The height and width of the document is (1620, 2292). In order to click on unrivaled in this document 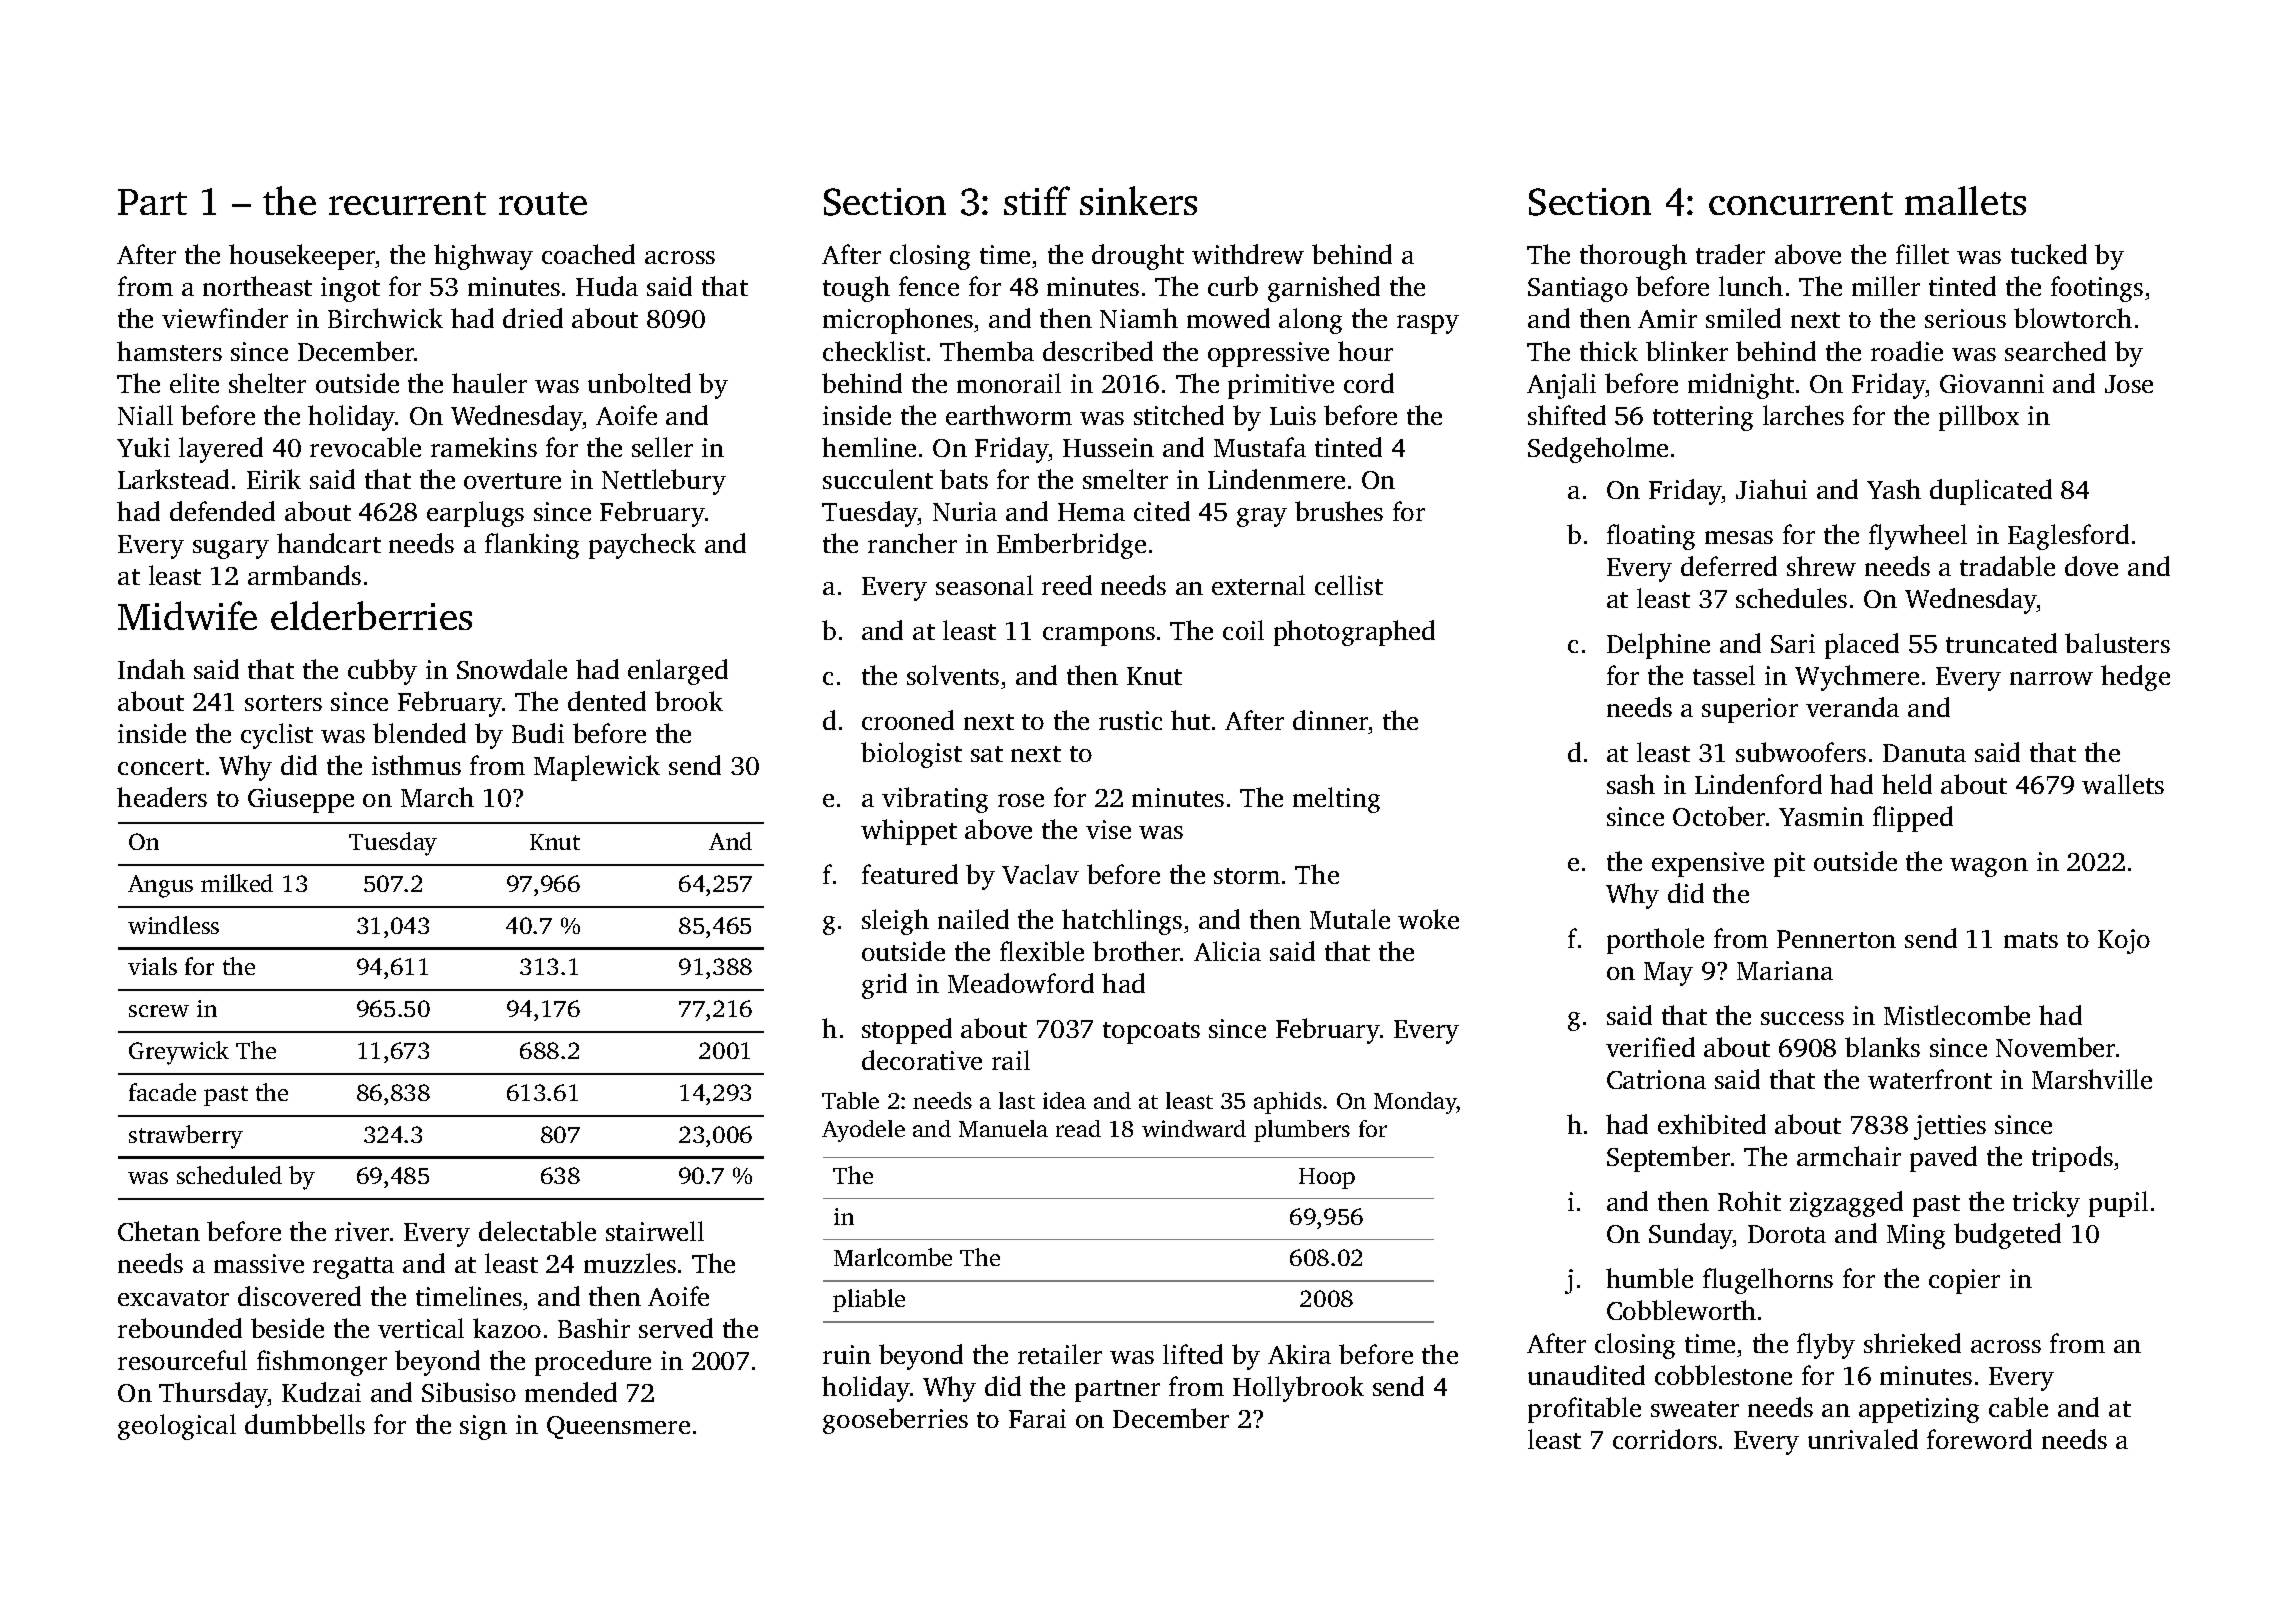, I will do `click(1863, 1439)`.
